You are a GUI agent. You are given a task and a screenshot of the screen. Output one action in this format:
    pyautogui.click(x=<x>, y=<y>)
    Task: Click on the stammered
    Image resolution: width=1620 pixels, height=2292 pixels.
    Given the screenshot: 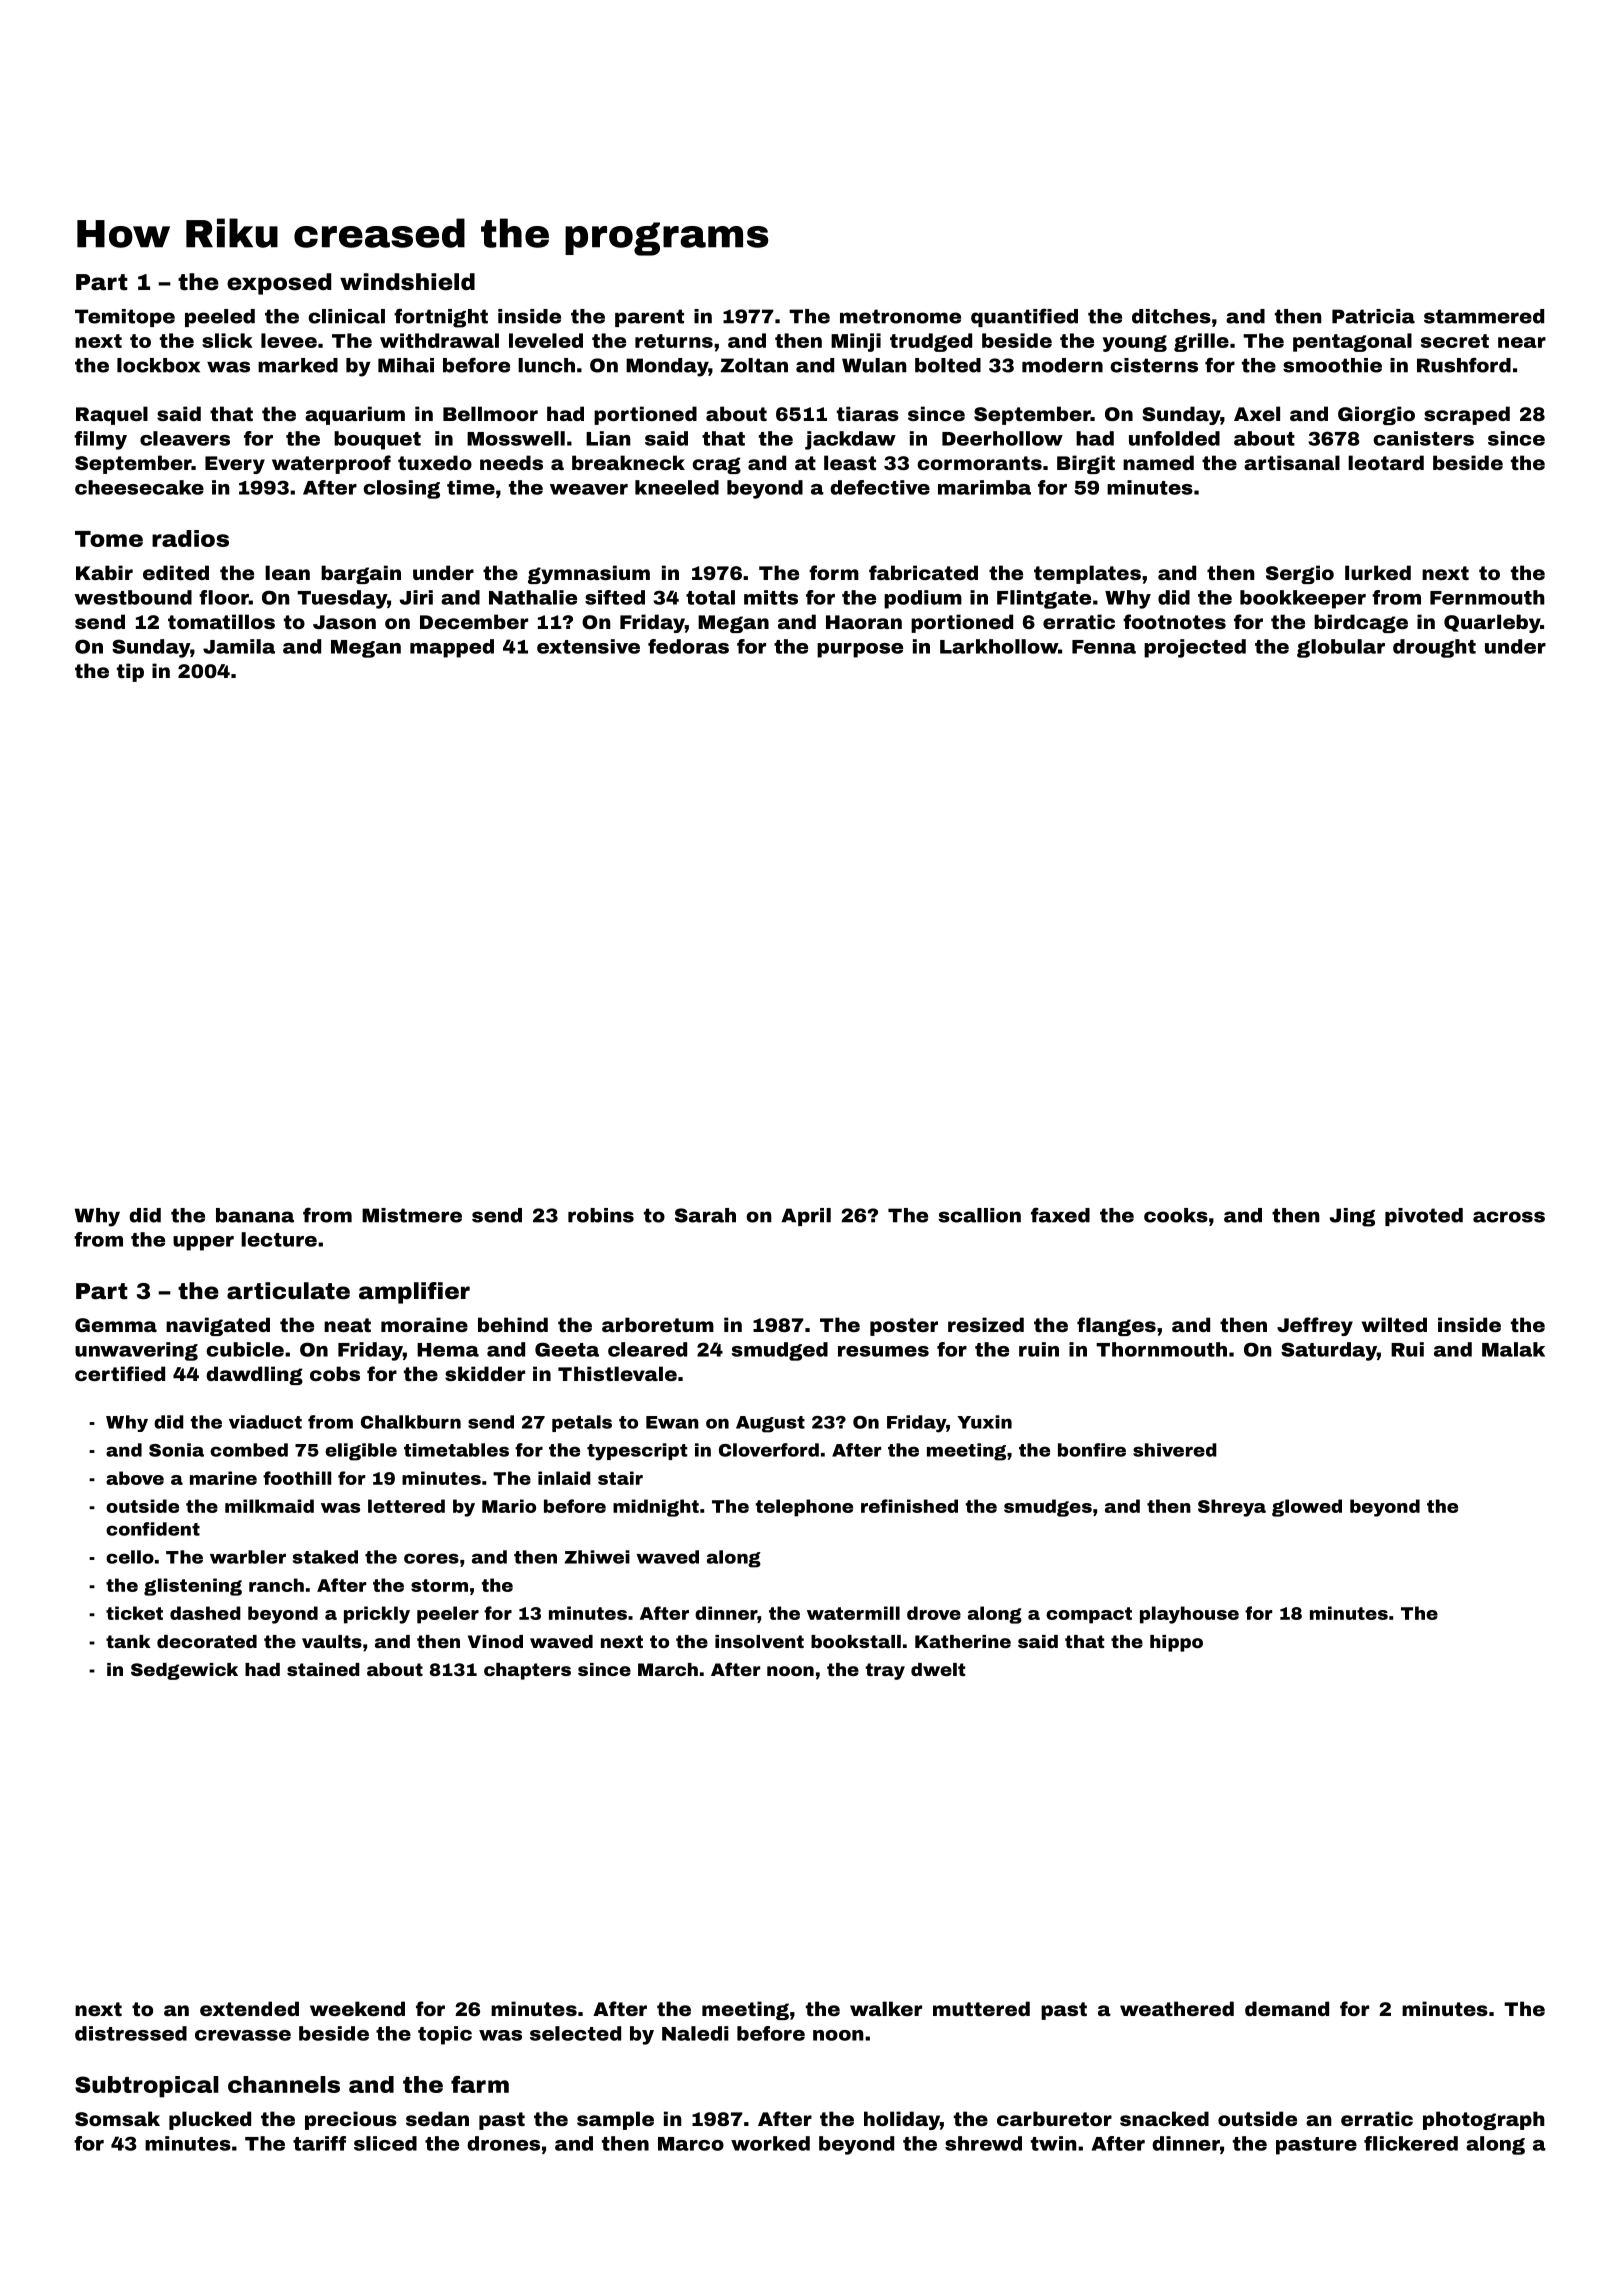 What is the action you would take?
    pyautogui.click(x=1484, y=316)
